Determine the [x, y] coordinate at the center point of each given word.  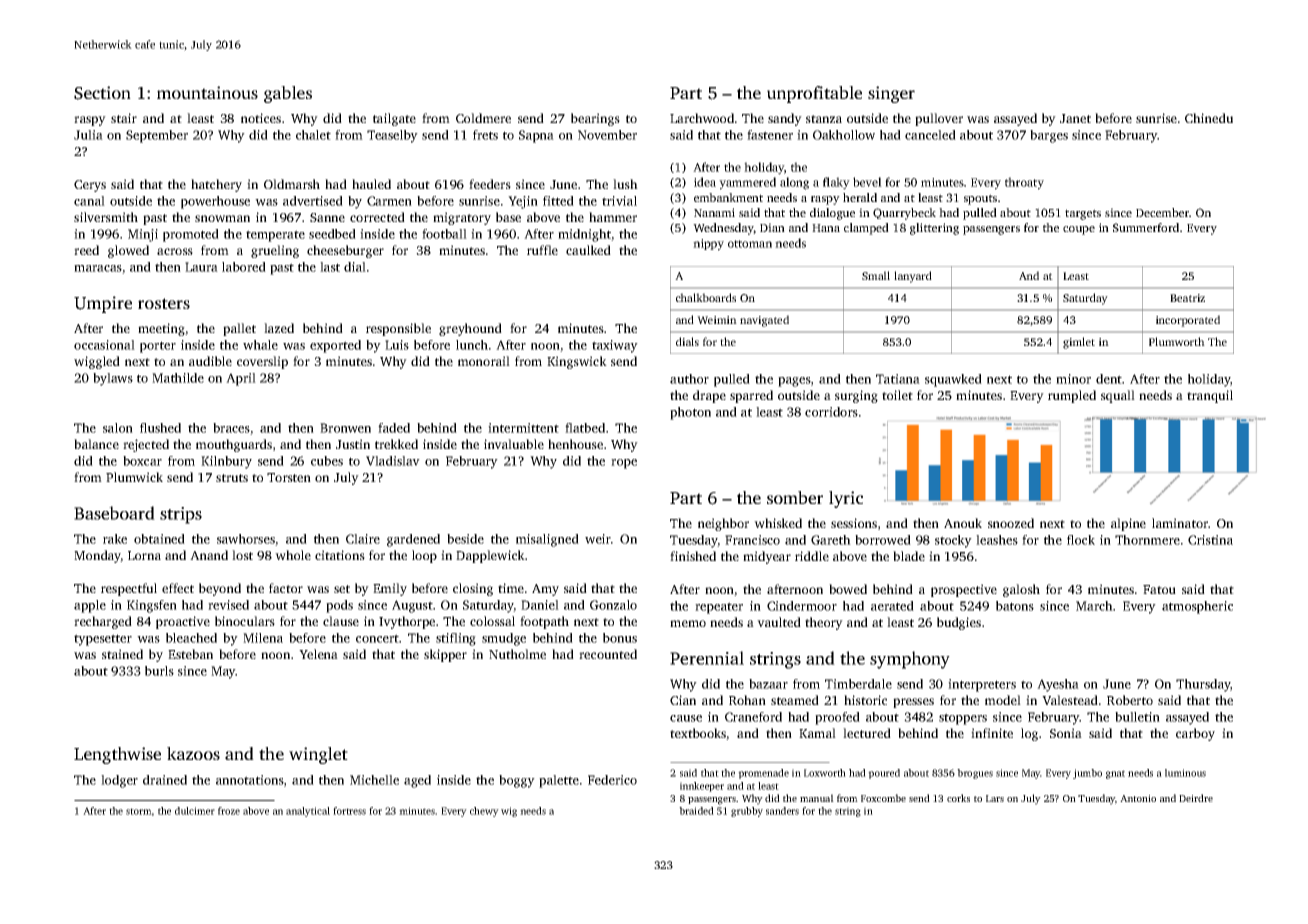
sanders [782, 811]
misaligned [547, 540]
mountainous [207, 92]
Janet [1075, 118]
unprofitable [814, 94]
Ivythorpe [407, 622]
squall [1118, 396]
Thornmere [1147, 540]
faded [394, 428]
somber [795, 497]
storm [139, 811]
